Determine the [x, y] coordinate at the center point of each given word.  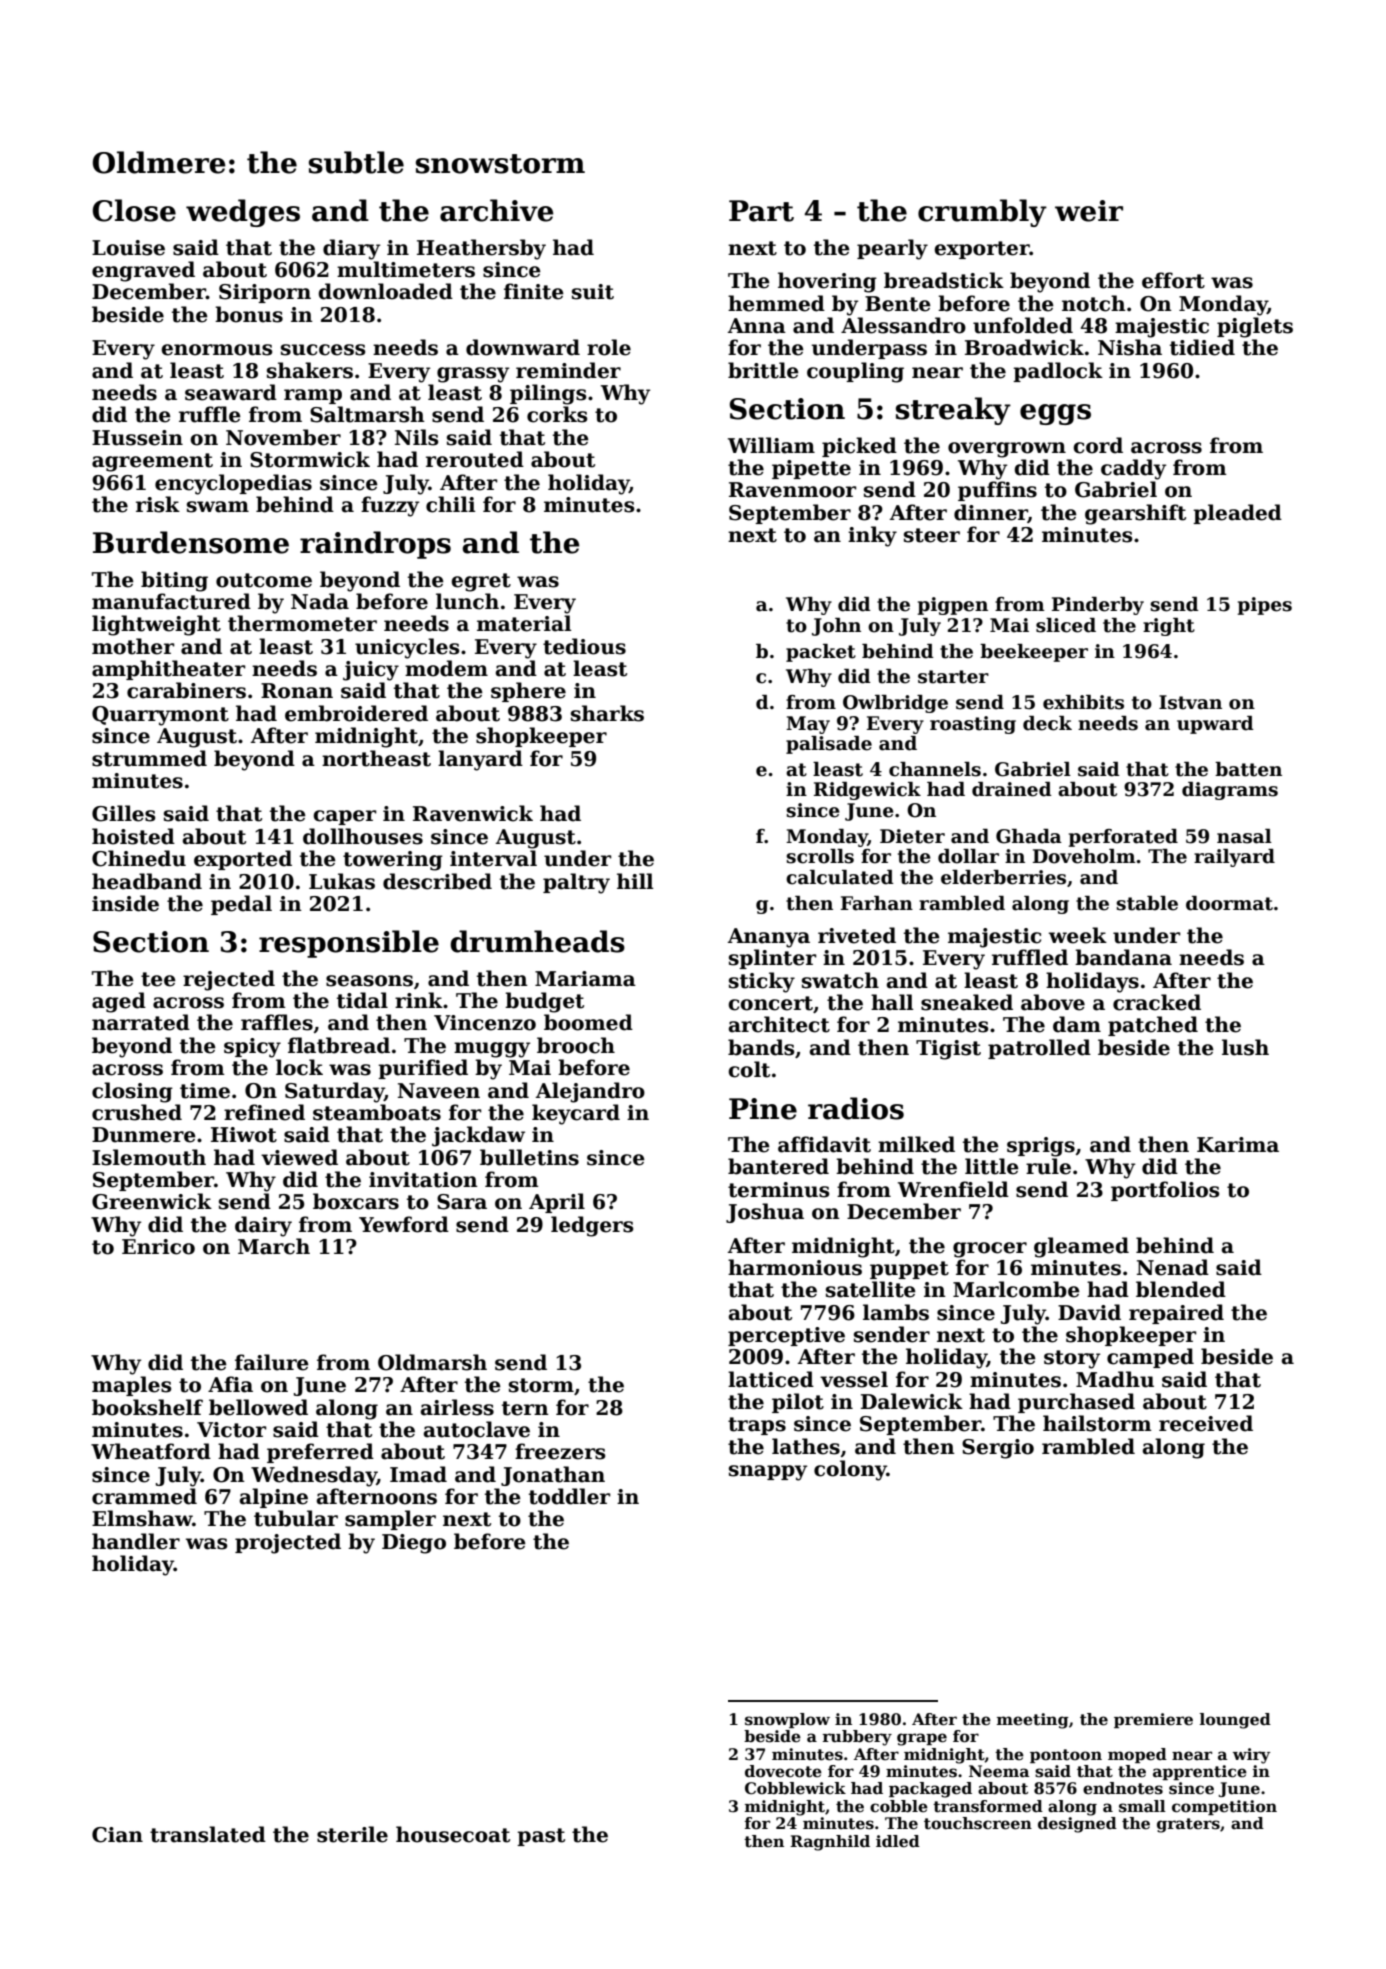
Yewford [404, 1224]
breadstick [944, 280]
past [541, 1837]
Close [134, 210]
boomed [588, 1022]
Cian [117, 1835]
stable [1147, 903]
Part [761, 211]
